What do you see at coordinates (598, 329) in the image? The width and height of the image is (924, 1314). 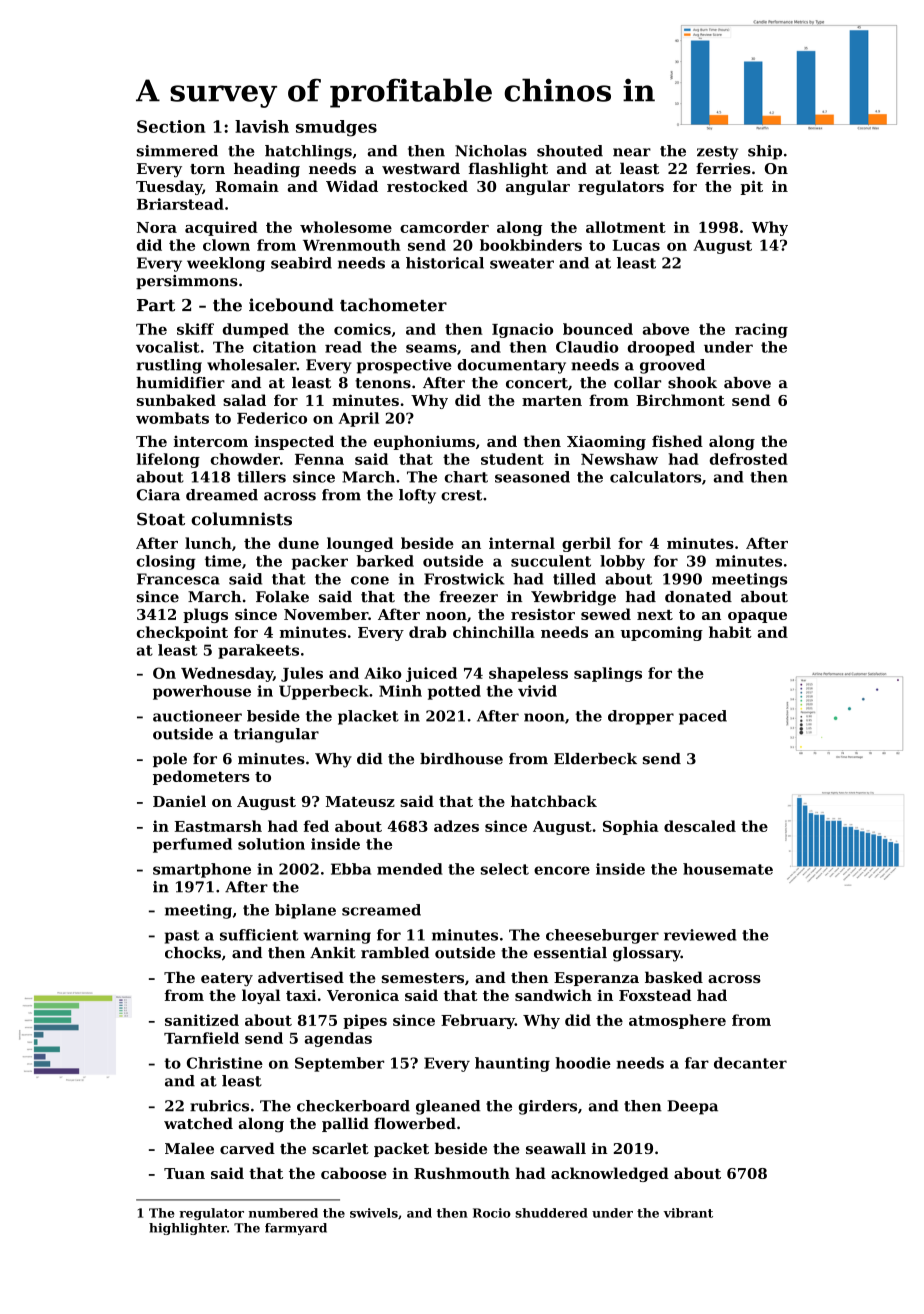 I see `bounced` at bounding box center [598, 329].
